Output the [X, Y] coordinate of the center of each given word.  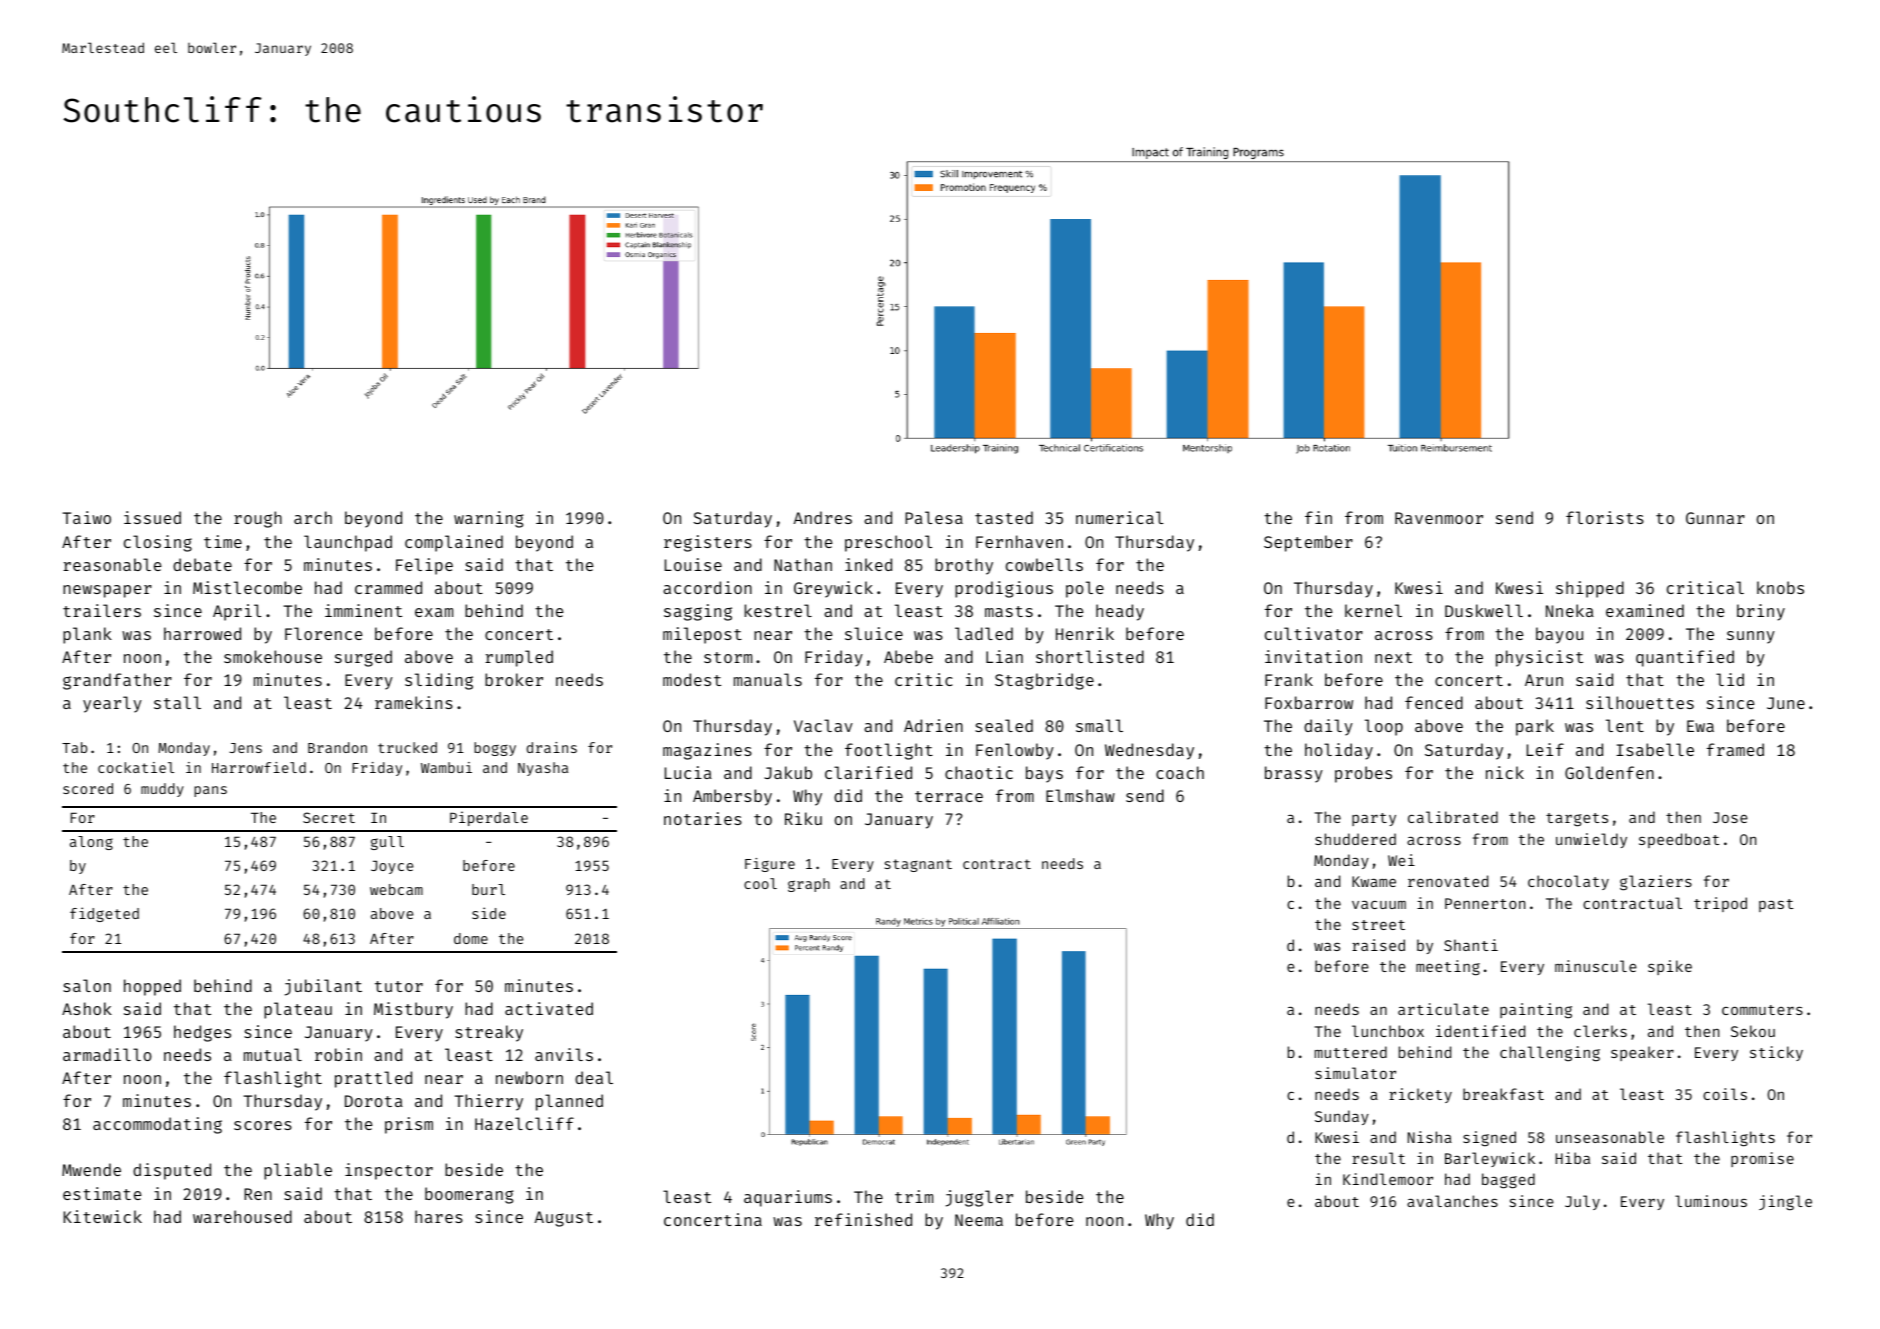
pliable [298, 1171]
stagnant [918, 865]
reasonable [112, 564]
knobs [1780, 587]
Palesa [934, 517]
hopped [152, 987]
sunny [1751, 637]
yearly [112, 704]
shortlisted [1090, 656]
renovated [1448, 881]
